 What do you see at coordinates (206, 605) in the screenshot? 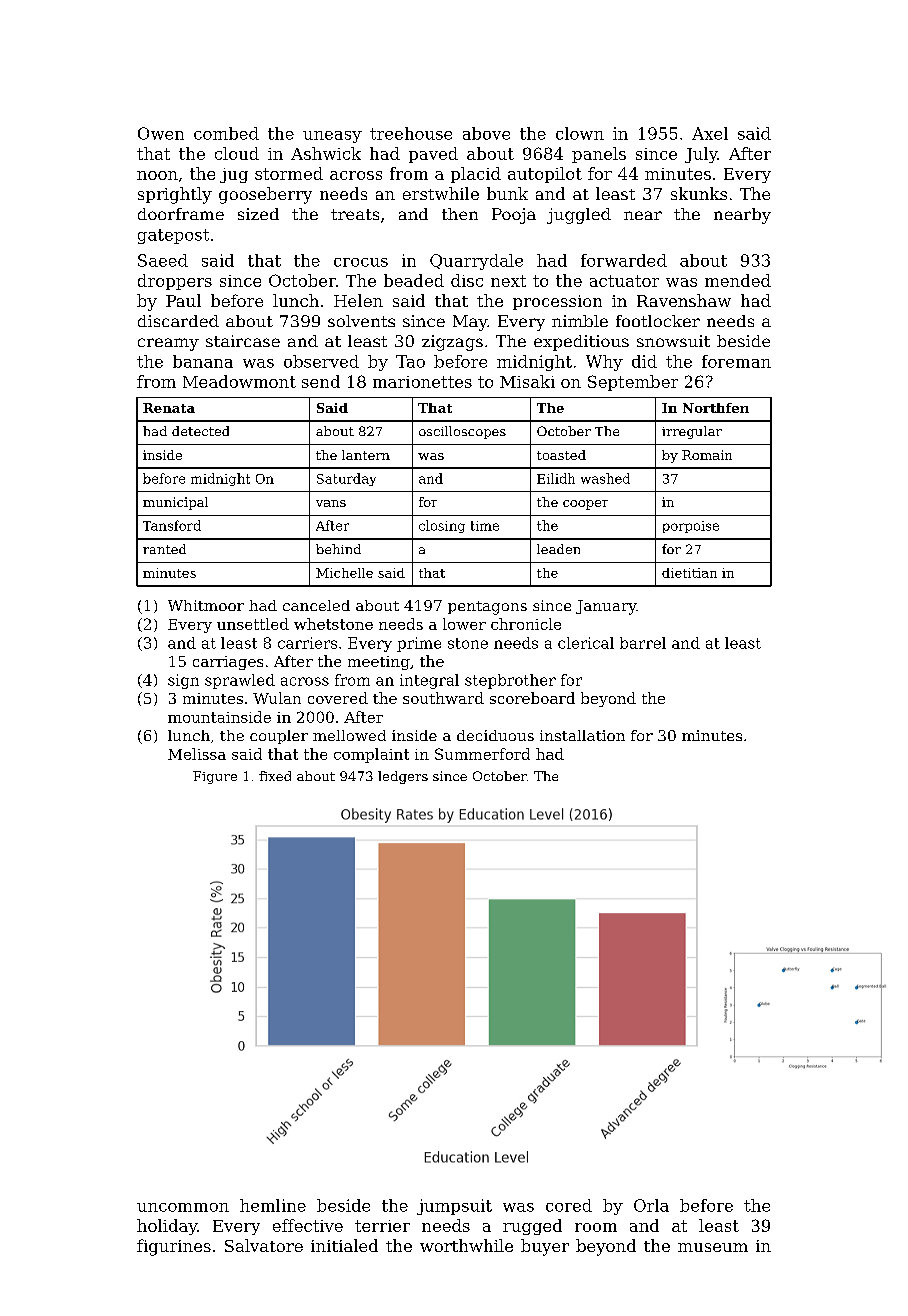
I see `Whitmoor` at bounding box center [206, 605].
